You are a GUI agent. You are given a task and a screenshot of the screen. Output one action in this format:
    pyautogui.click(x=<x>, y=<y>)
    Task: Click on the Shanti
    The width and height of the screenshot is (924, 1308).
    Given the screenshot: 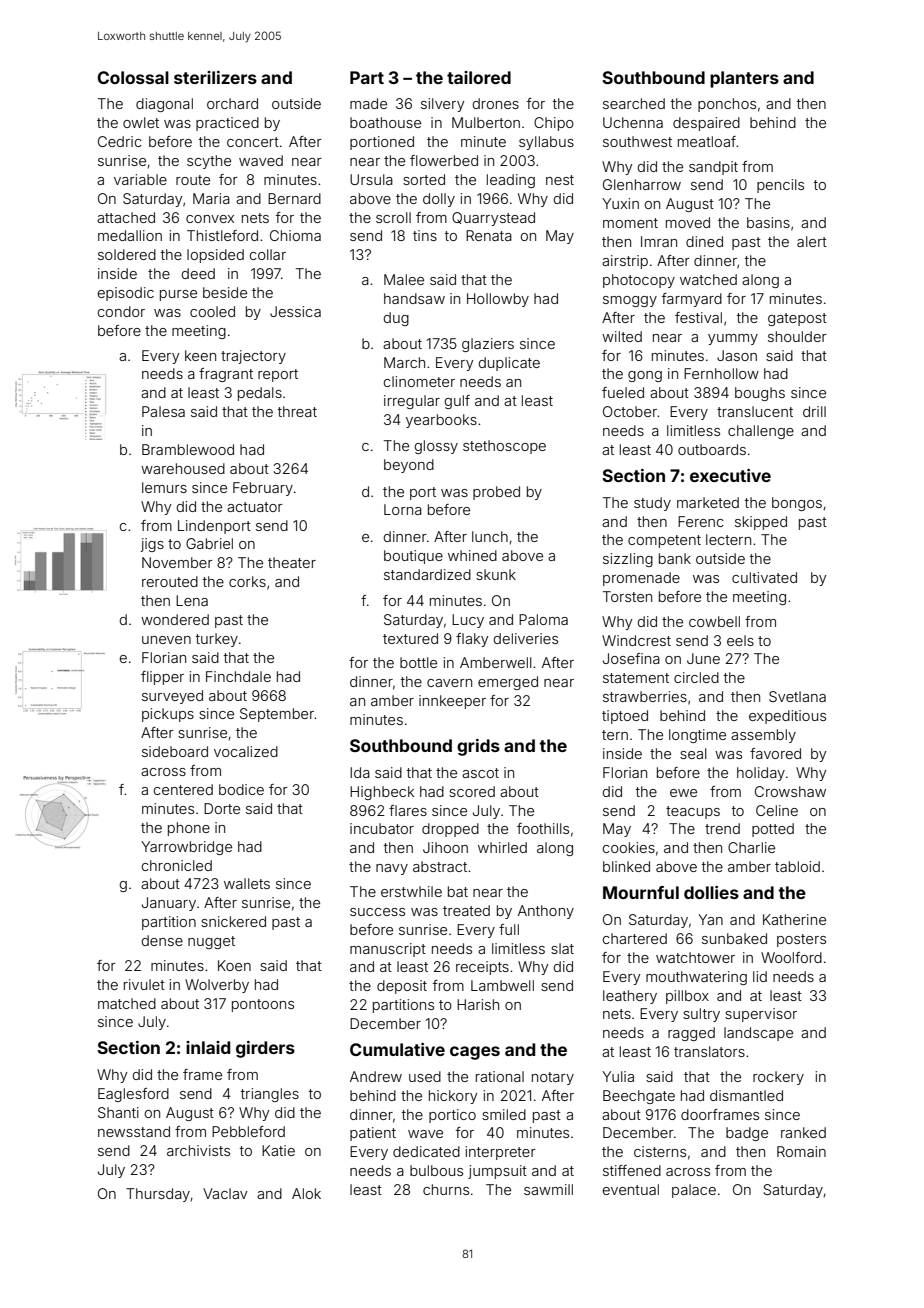 What is the action you would take?
    pyautogui.click(x=118, y=1112)
